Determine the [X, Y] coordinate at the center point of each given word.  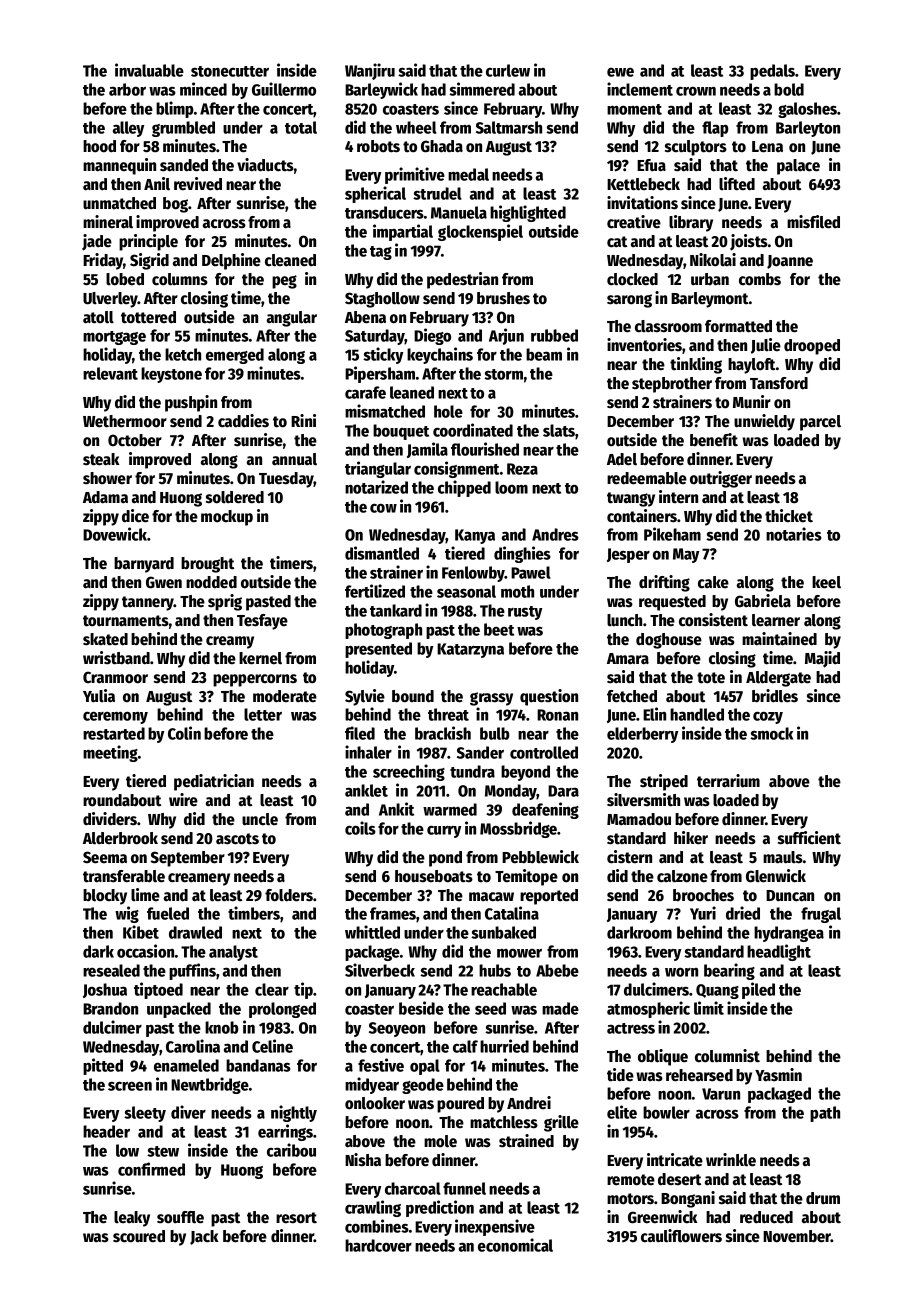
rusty [525, 613]
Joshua [105, 990]
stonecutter [230, 71]
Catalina [512, 913]
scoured [139, 1236]
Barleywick [381, 90]
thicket [789, 516]
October [135, 440]
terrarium [728, 781]
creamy [230, 642]
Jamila [427, 450]
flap [715, 129]
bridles [775, 696]
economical [515, 1245]
